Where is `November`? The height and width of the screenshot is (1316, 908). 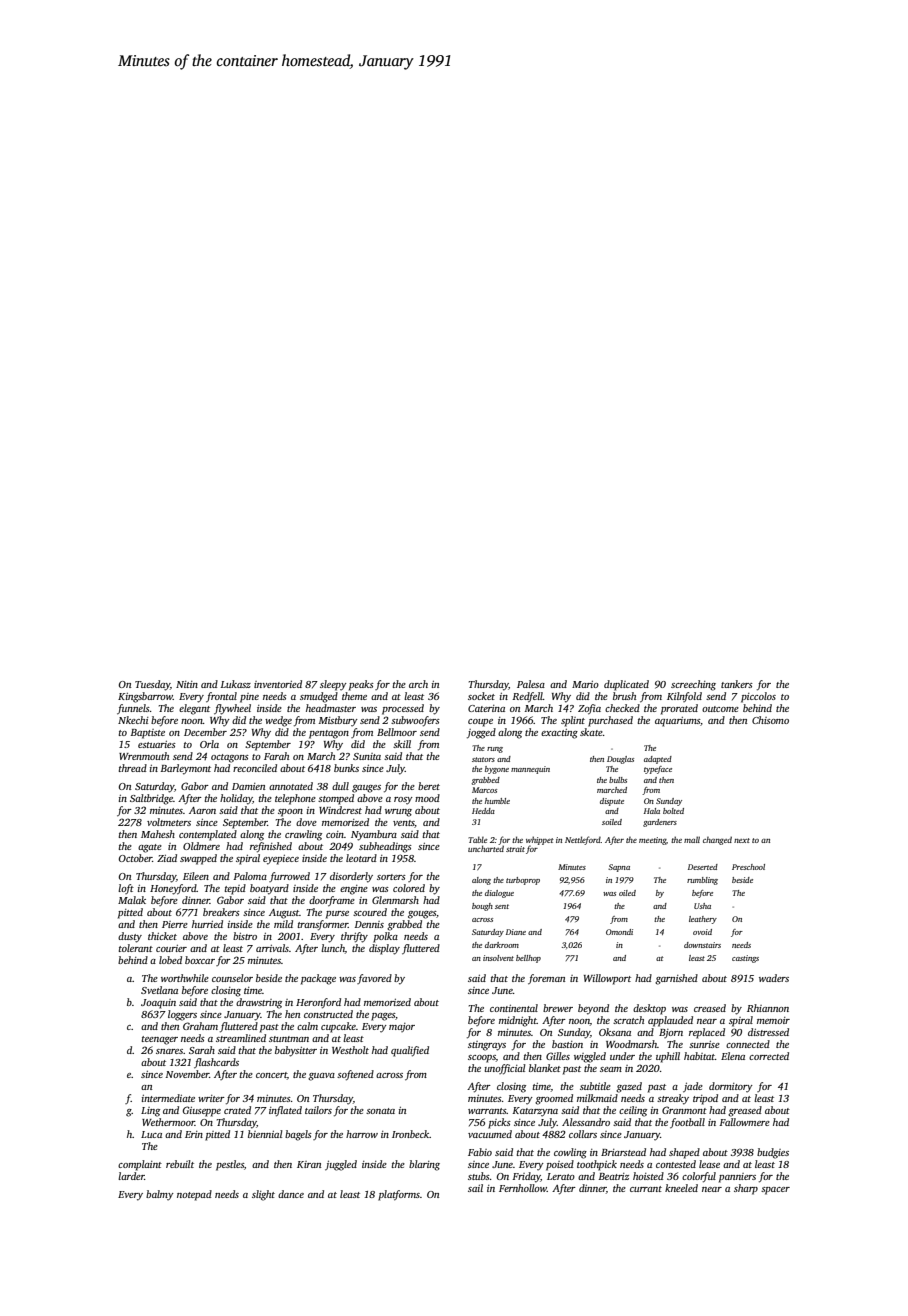
November is located at coordinates (187, 1074).
